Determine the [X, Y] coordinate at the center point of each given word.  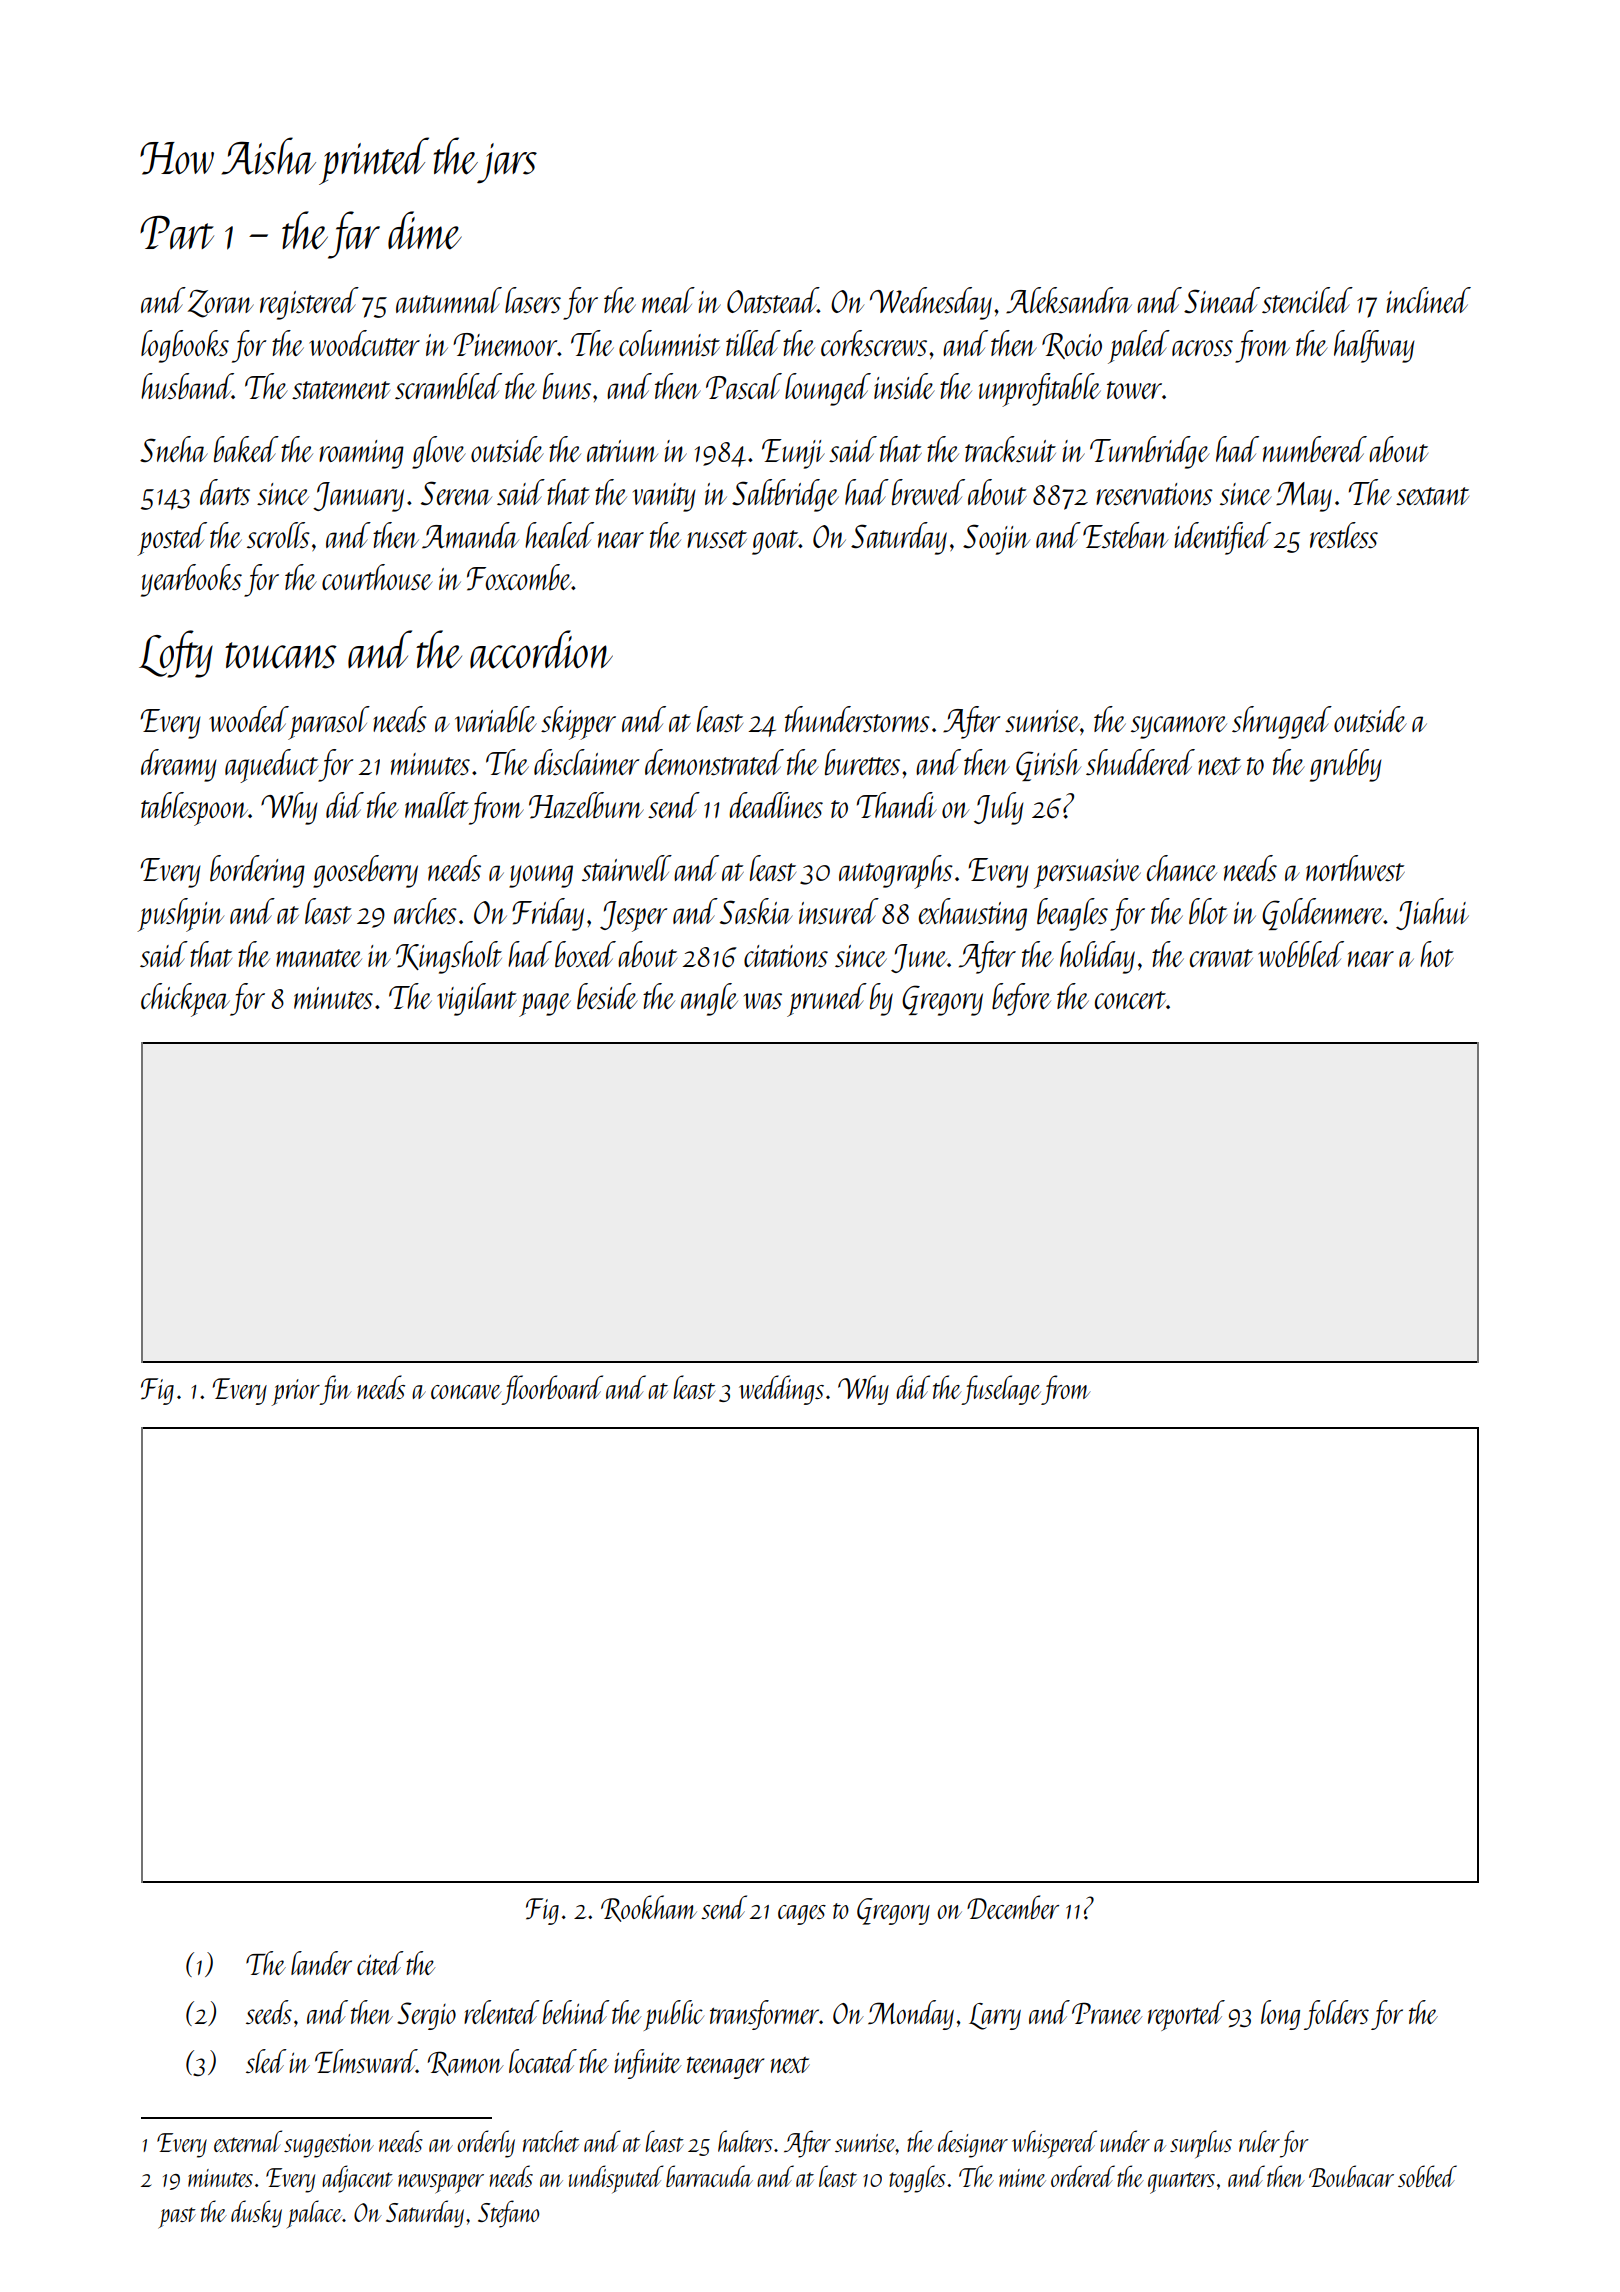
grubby [1346, 765]
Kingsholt [449, 957]
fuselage [1001, 1390]
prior [296, 1392]
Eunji [793, 454]
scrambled [448, 386]
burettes [862, 762]
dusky [256, 2214]
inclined [1428, 300]
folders [1336, 2015]
